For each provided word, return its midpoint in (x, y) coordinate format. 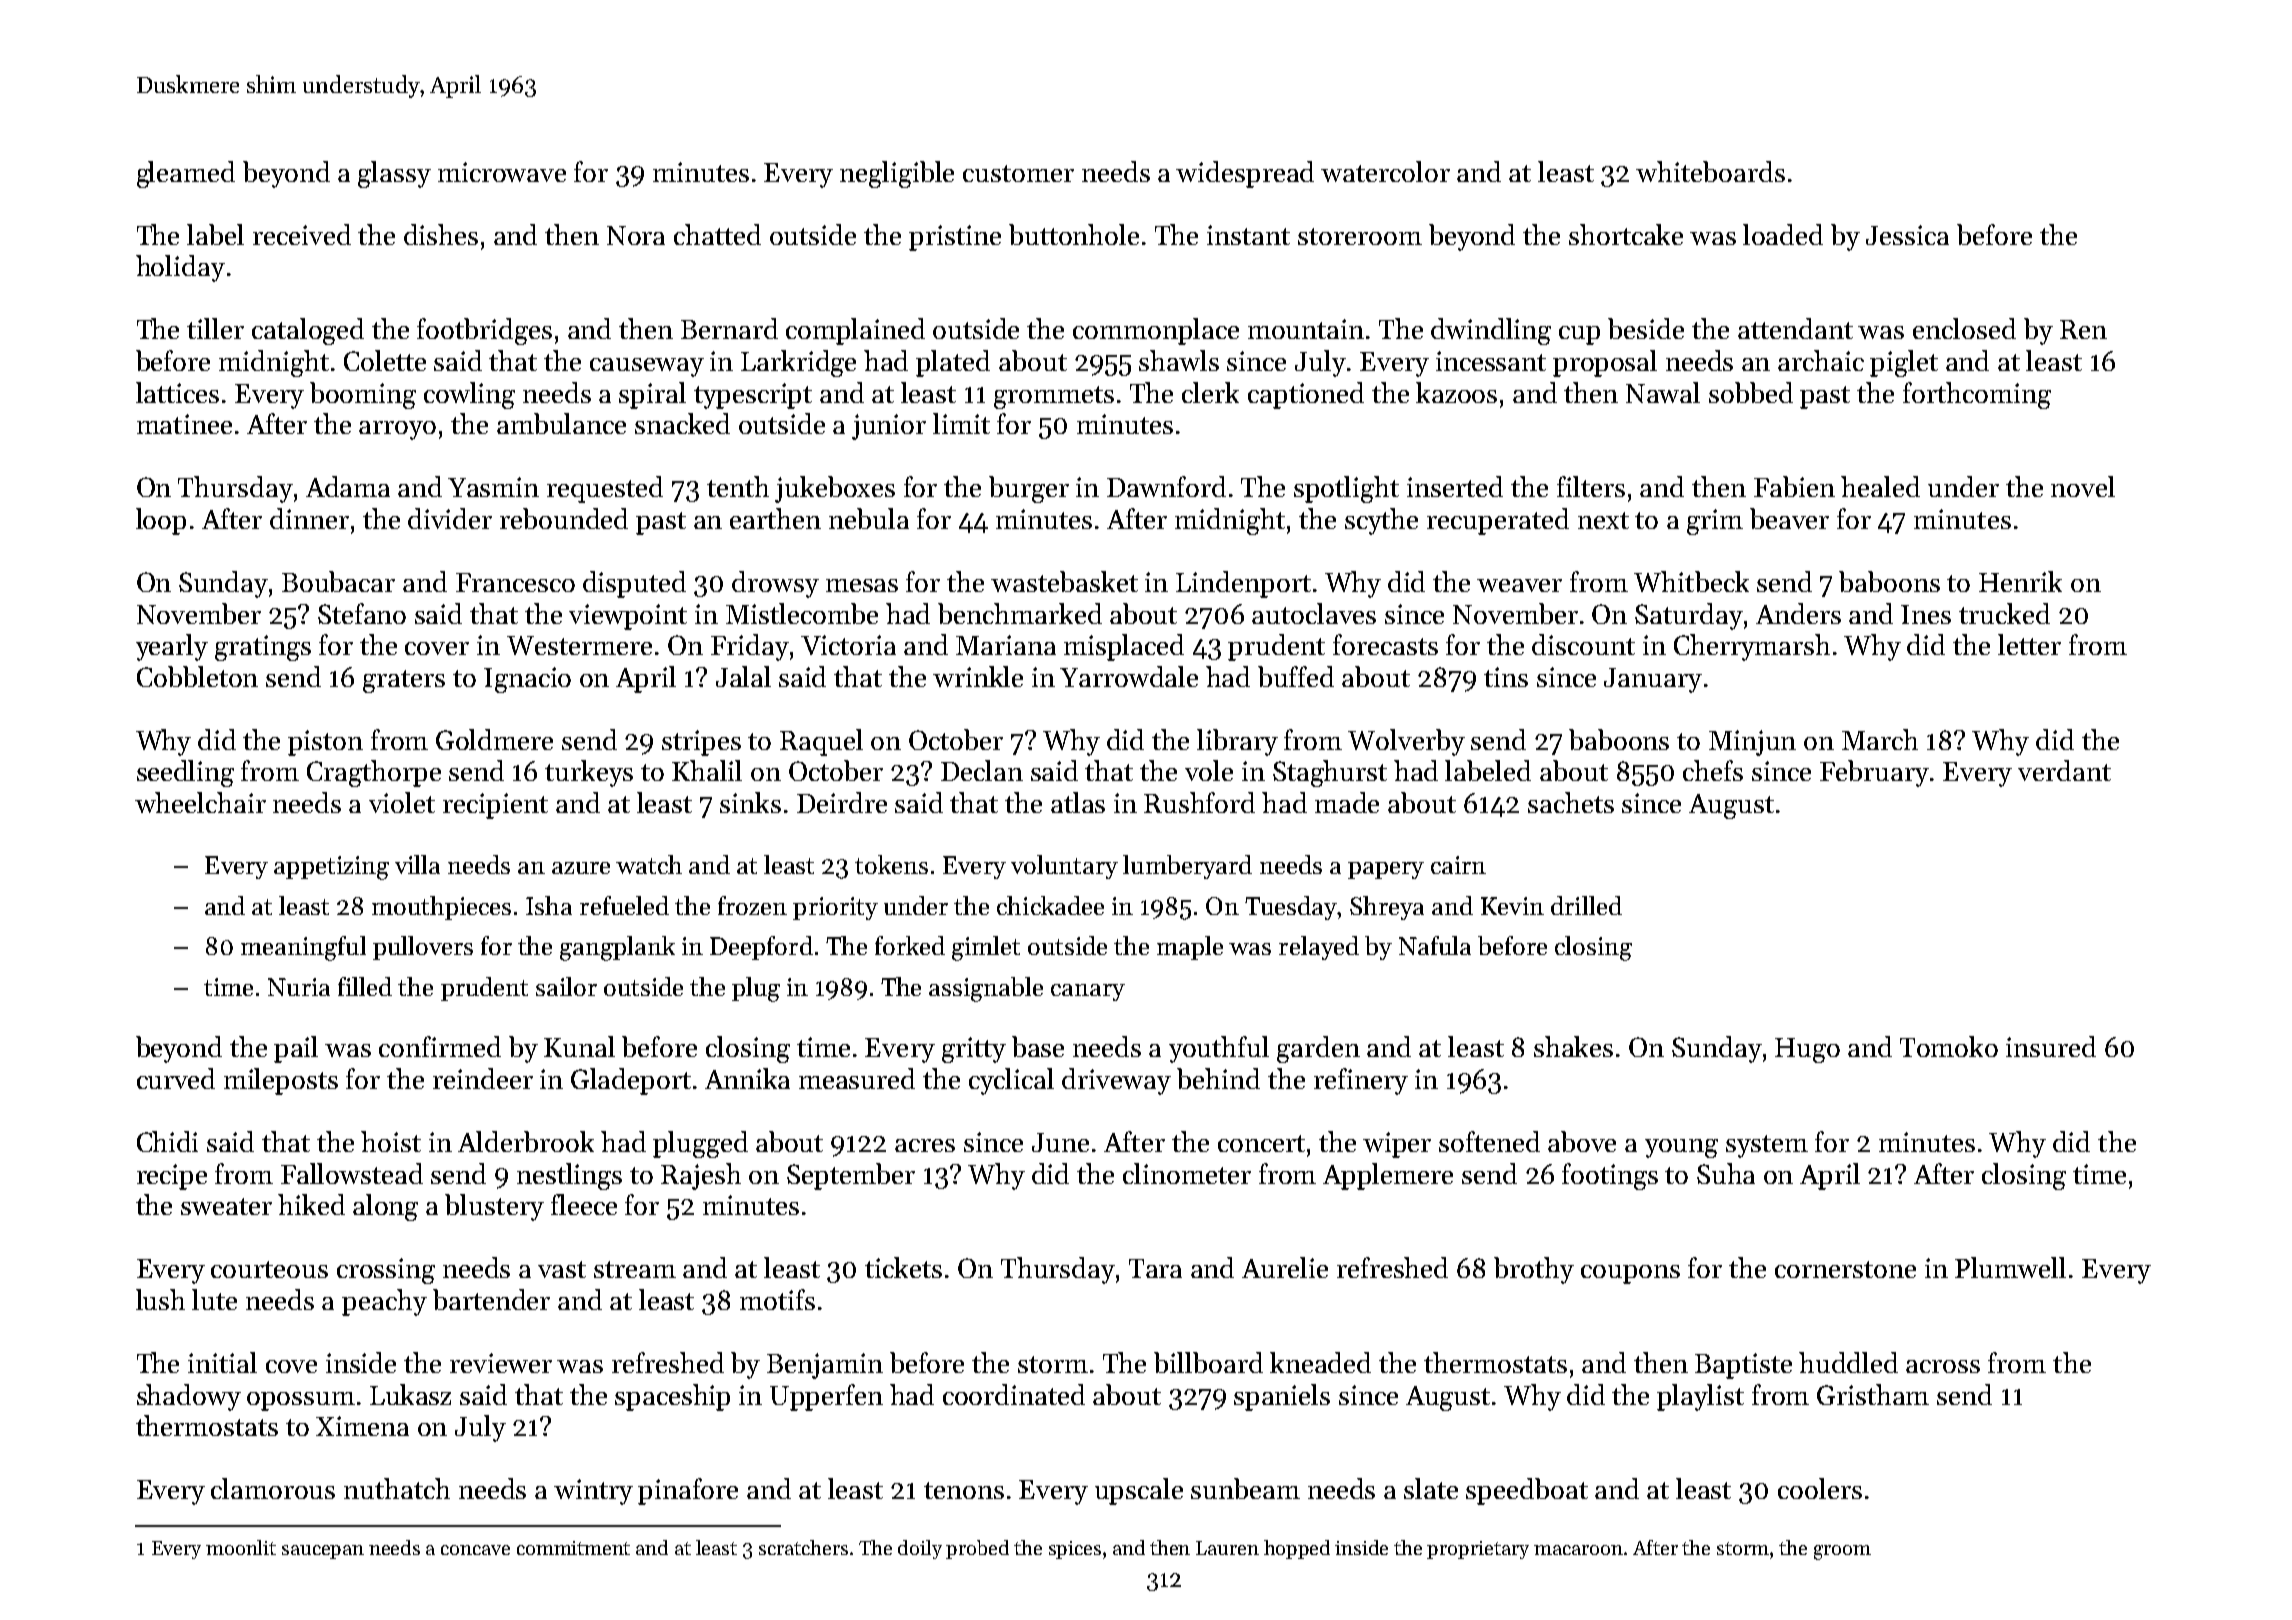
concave (475, 1550)
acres (925, 1145)
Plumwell (2010, 1267)
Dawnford (1166, 486)
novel (2083, 486)
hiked (311, 1204)
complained (855, 331)
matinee (184, 424)
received (302, 234)
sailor (566, 986)
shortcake (1626, 234)
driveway (1116, 1081)
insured (2051, 1046)
